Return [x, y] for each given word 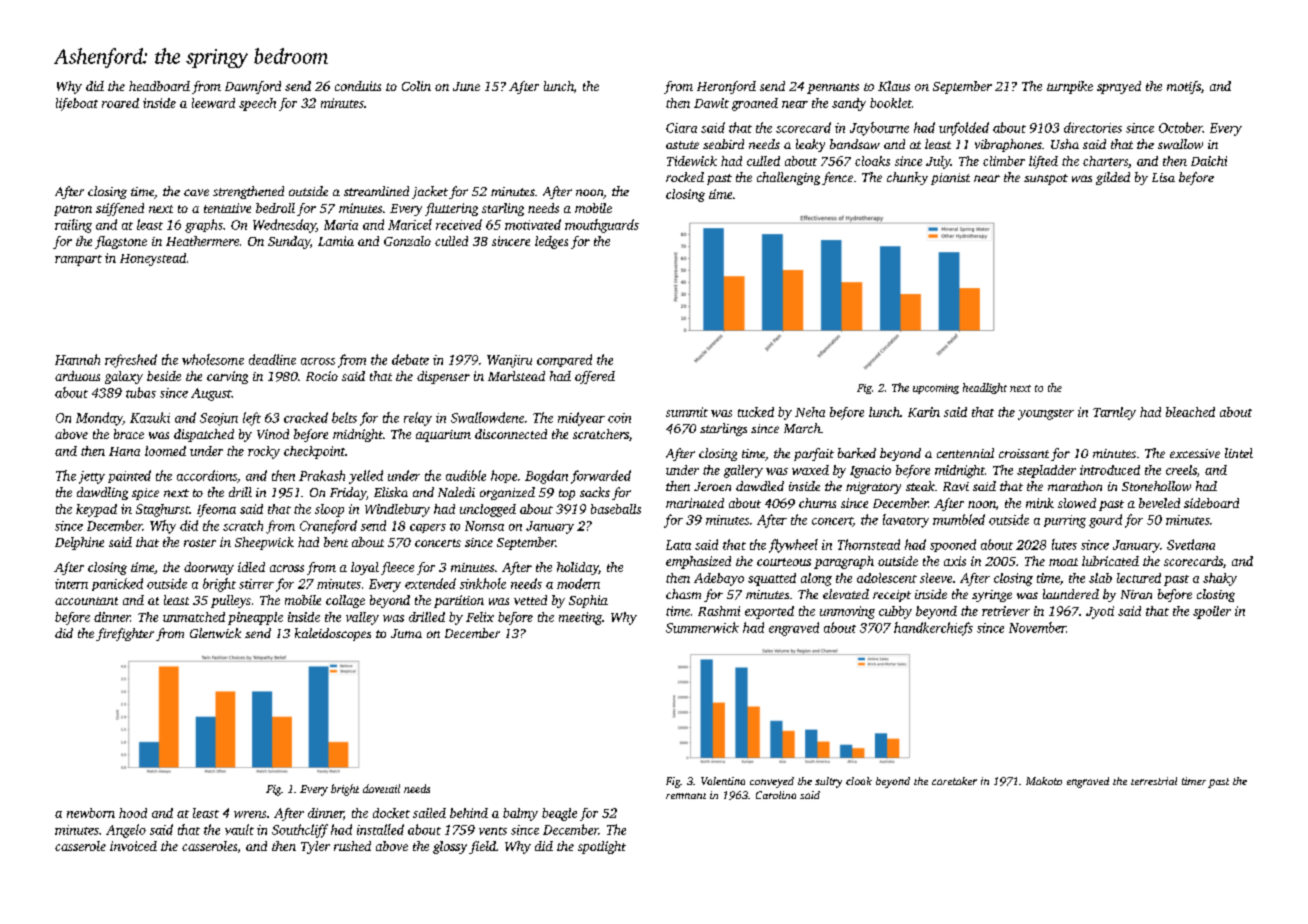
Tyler [315, 847]
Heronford [726, 87]
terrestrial [1154, 781]
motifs [1184, 87]
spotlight [602, 847]
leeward [213, 103]
